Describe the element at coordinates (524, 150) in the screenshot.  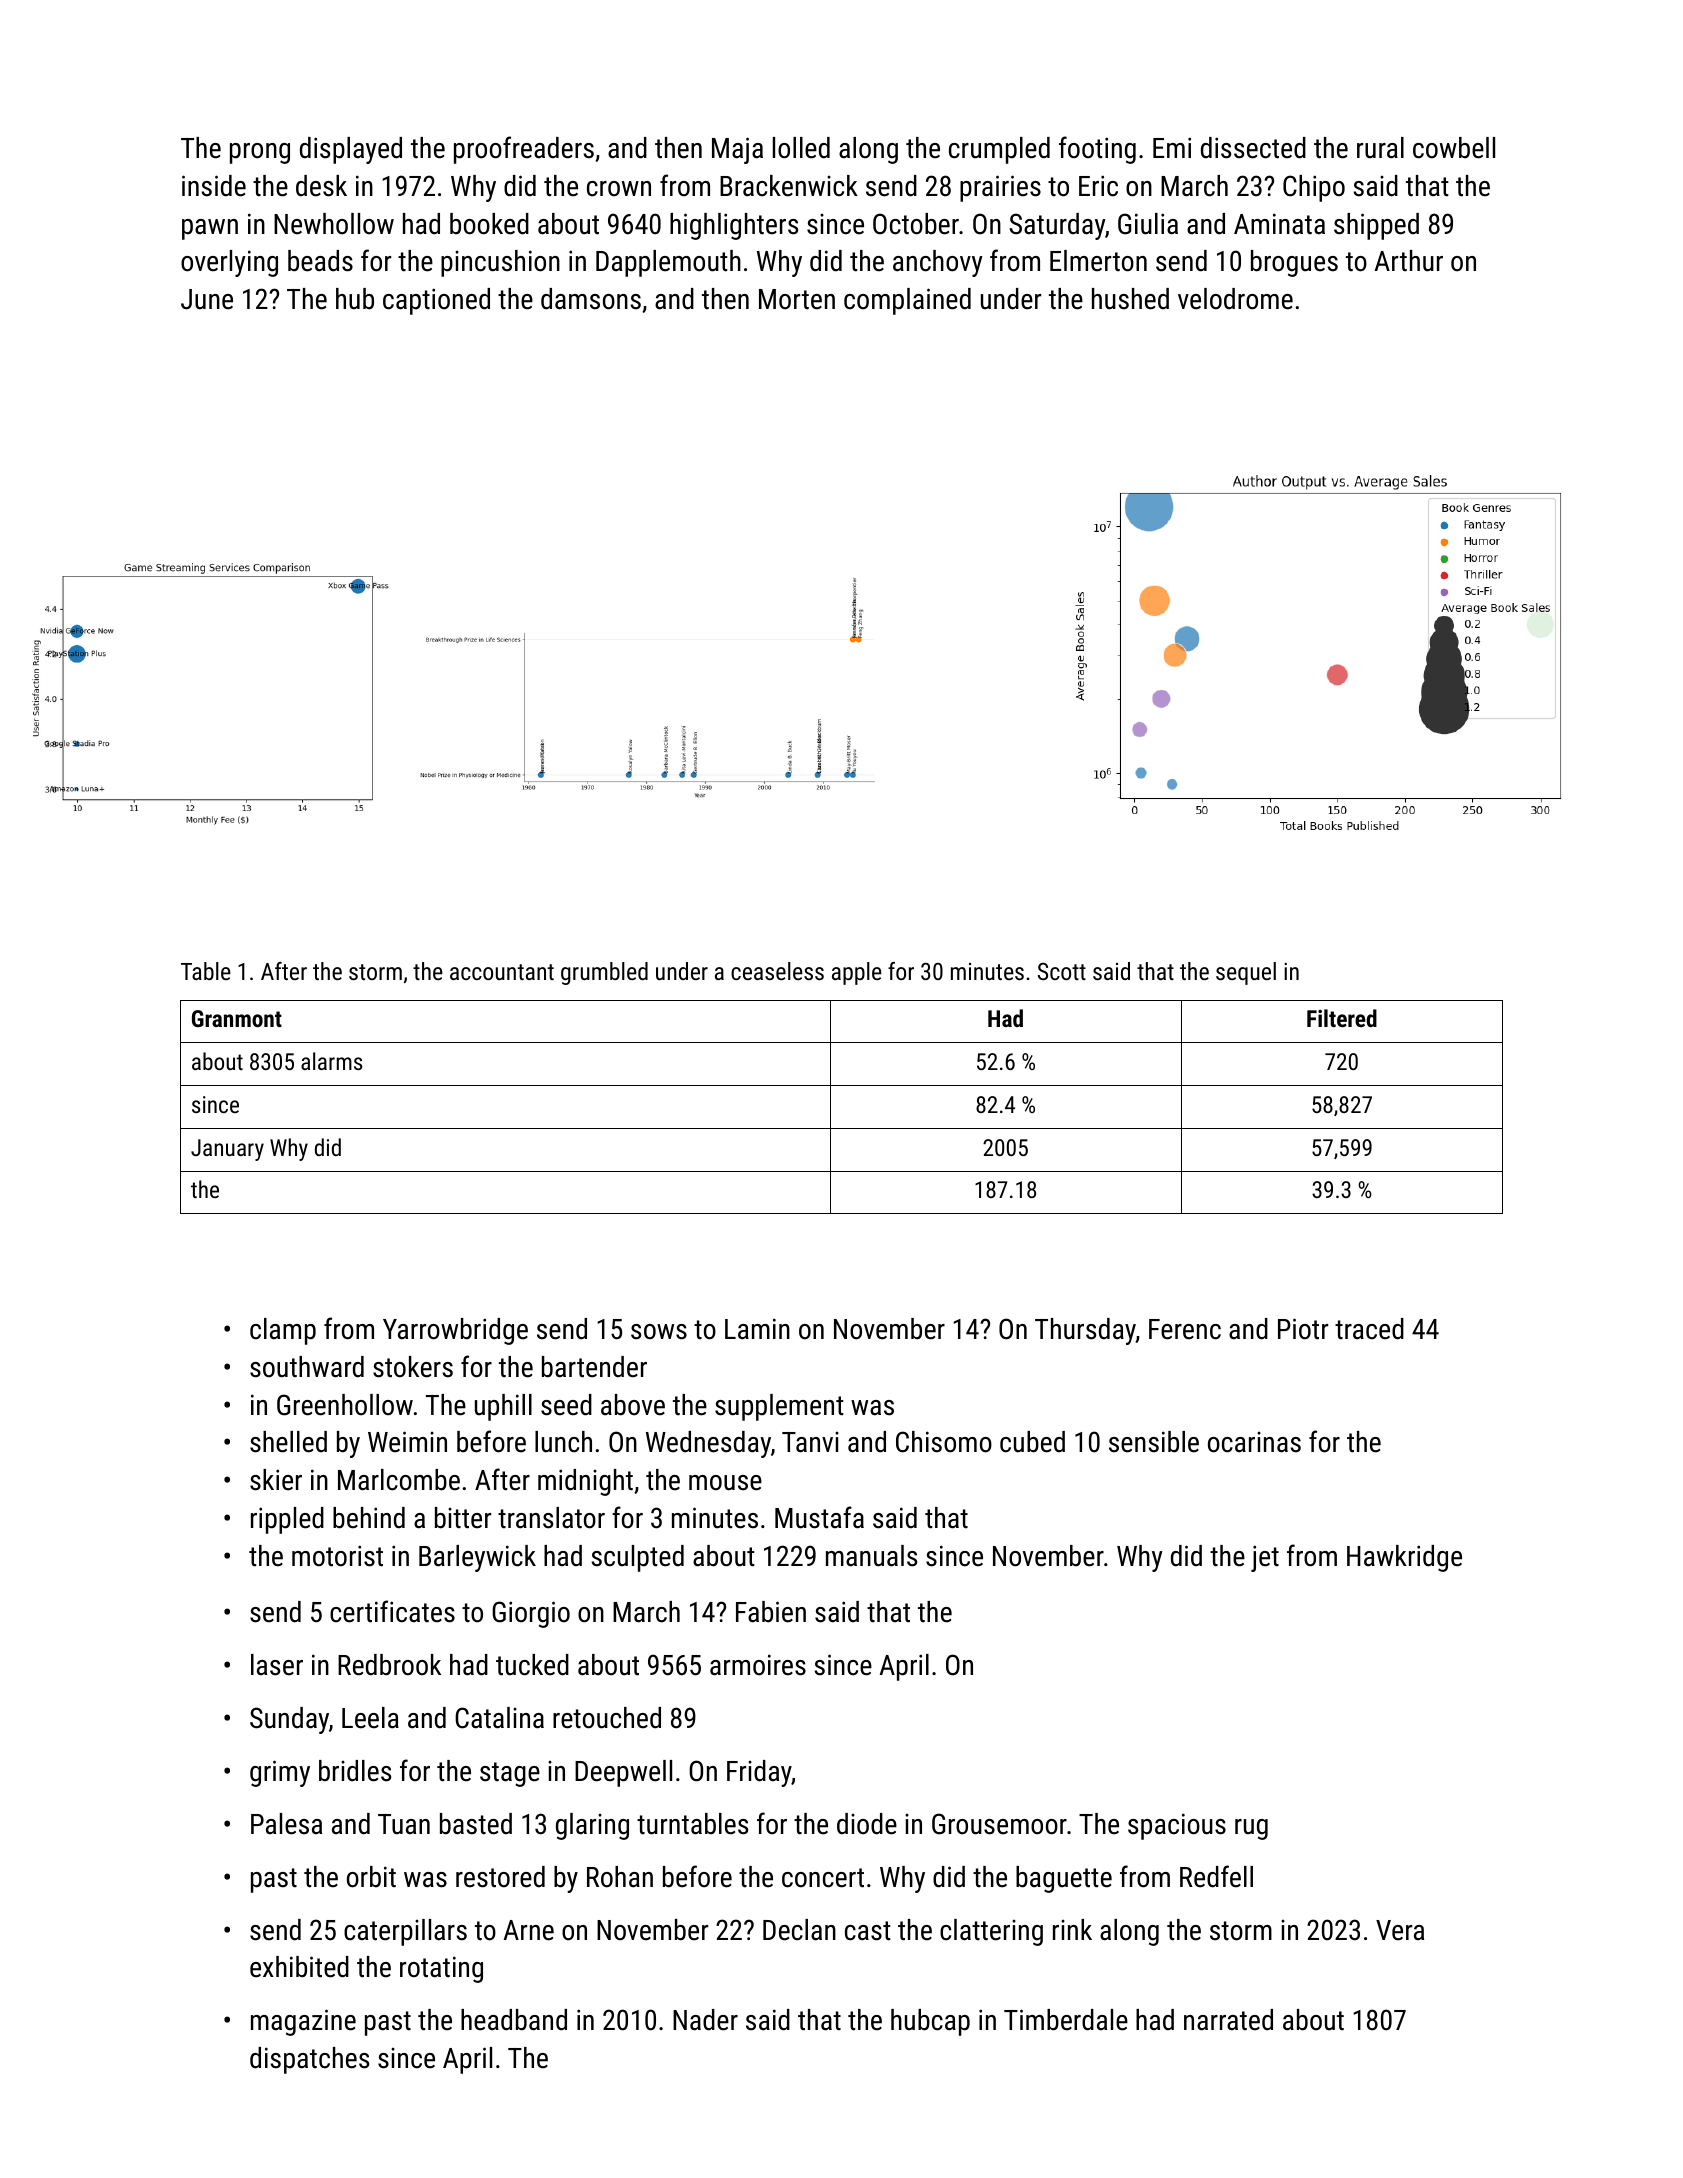
I see `proofreaders` at that location.
